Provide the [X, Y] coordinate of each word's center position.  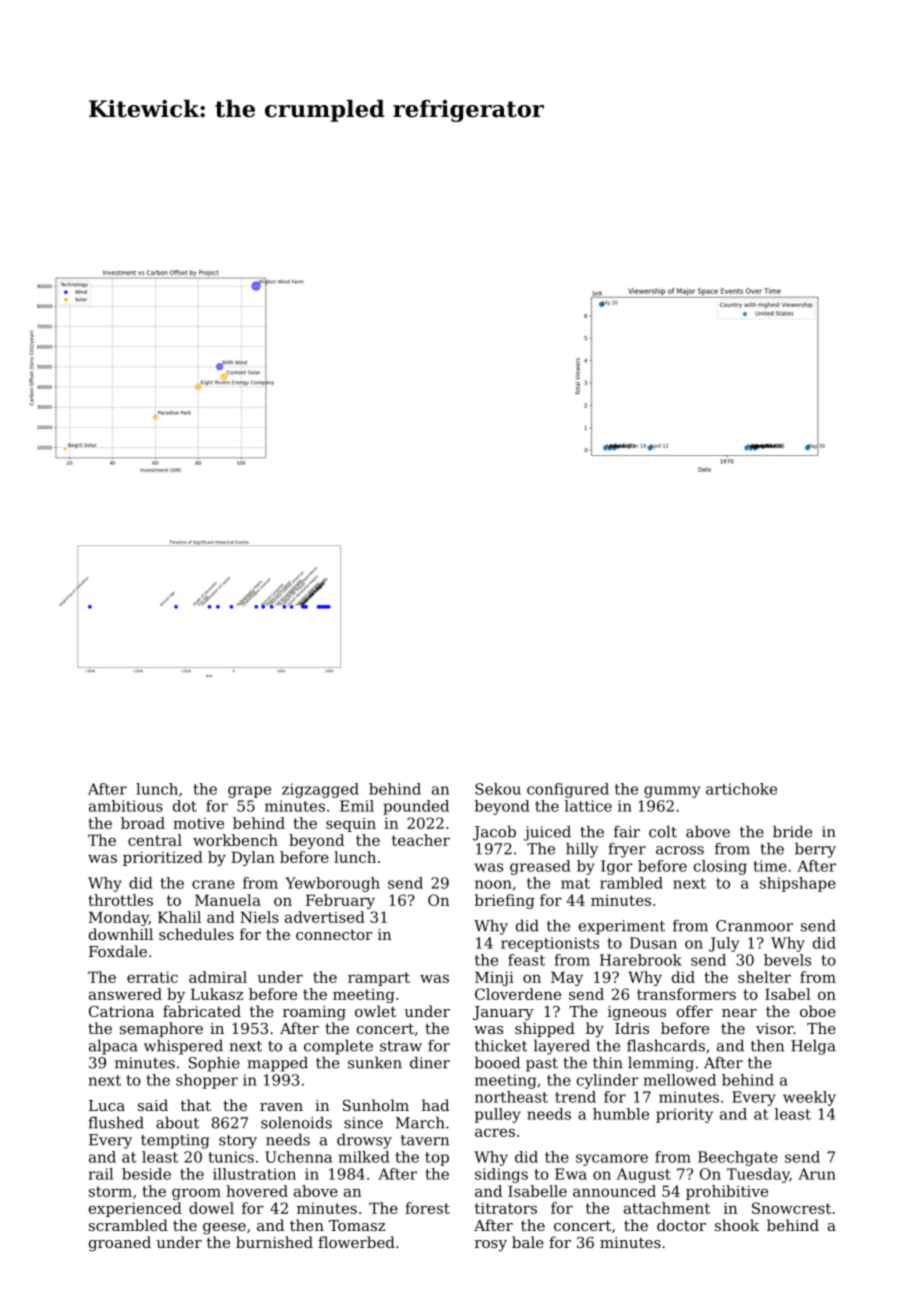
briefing [505, 901]
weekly [809, 1098]
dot [185, 806]
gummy [672, 792]
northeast [511, 1097]
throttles [120, 900]
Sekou [498, 789]
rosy [491, 1246]
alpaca [113, 1047]
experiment [622, 927]
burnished [274, 1242]
